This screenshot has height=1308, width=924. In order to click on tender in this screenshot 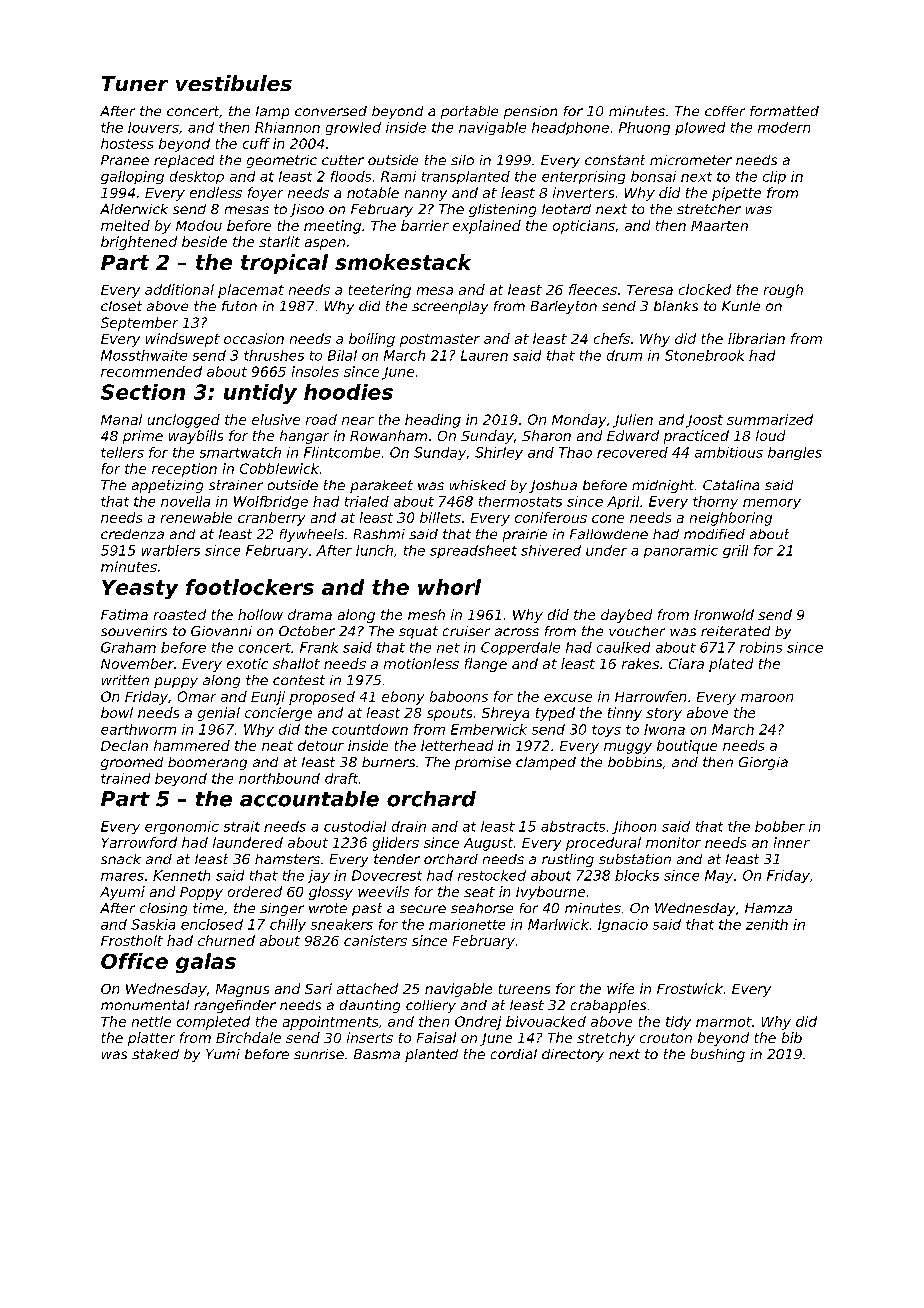, I will do `click(397, 859)`.
